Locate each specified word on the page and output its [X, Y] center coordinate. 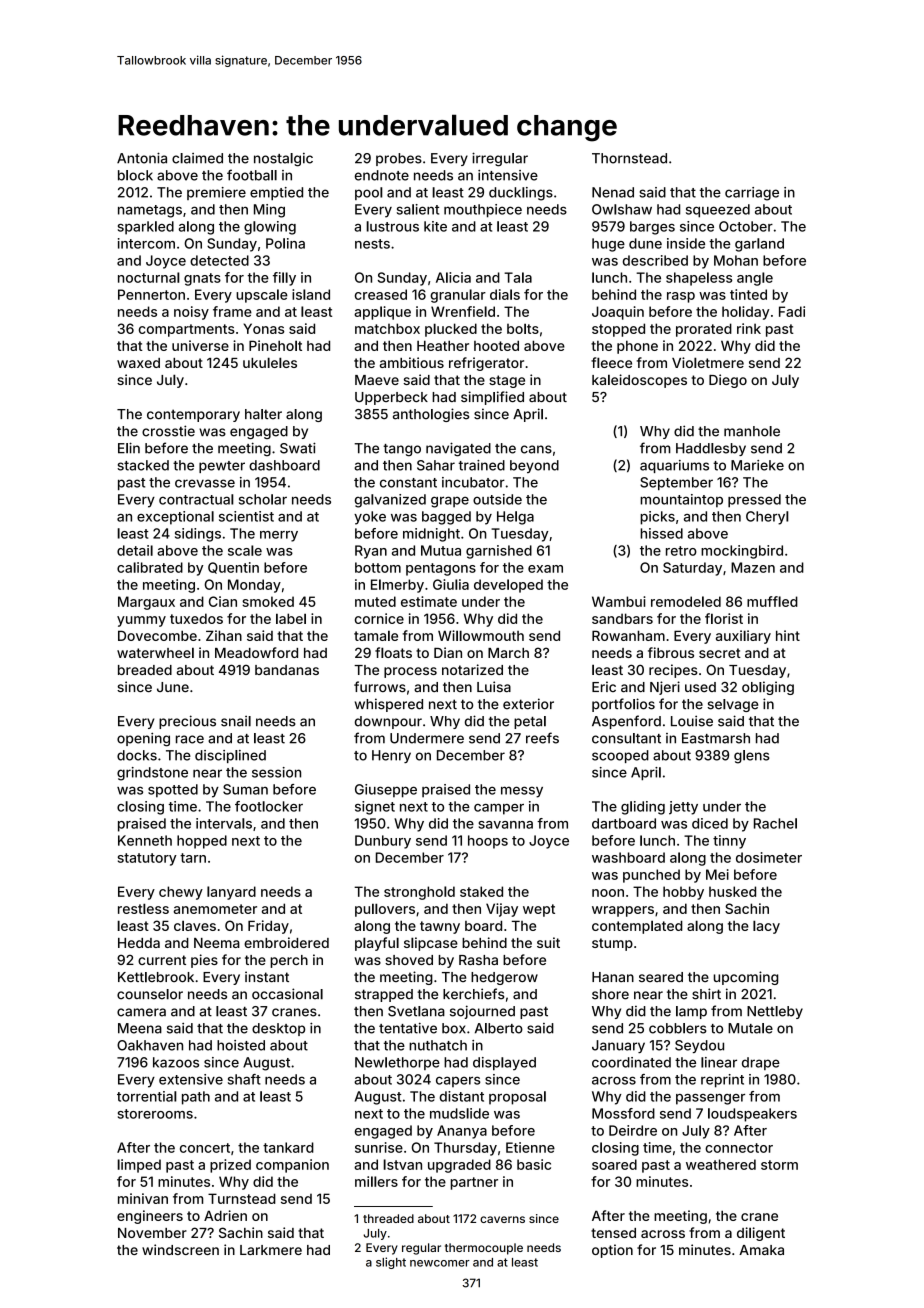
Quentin [233, 568]
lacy [766, 927]
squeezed [718, 211]
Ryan [371, 552]
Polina [285, 243]
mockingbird [742, 552]
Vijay [502, 910]
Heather [443, 345]
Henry [391, 756]
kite [435, 226]
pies [204, 961]
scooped [620, 756]
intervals [224, 823]
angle [755, 279]
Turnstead [242, 1198]
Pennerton [151, 294]
